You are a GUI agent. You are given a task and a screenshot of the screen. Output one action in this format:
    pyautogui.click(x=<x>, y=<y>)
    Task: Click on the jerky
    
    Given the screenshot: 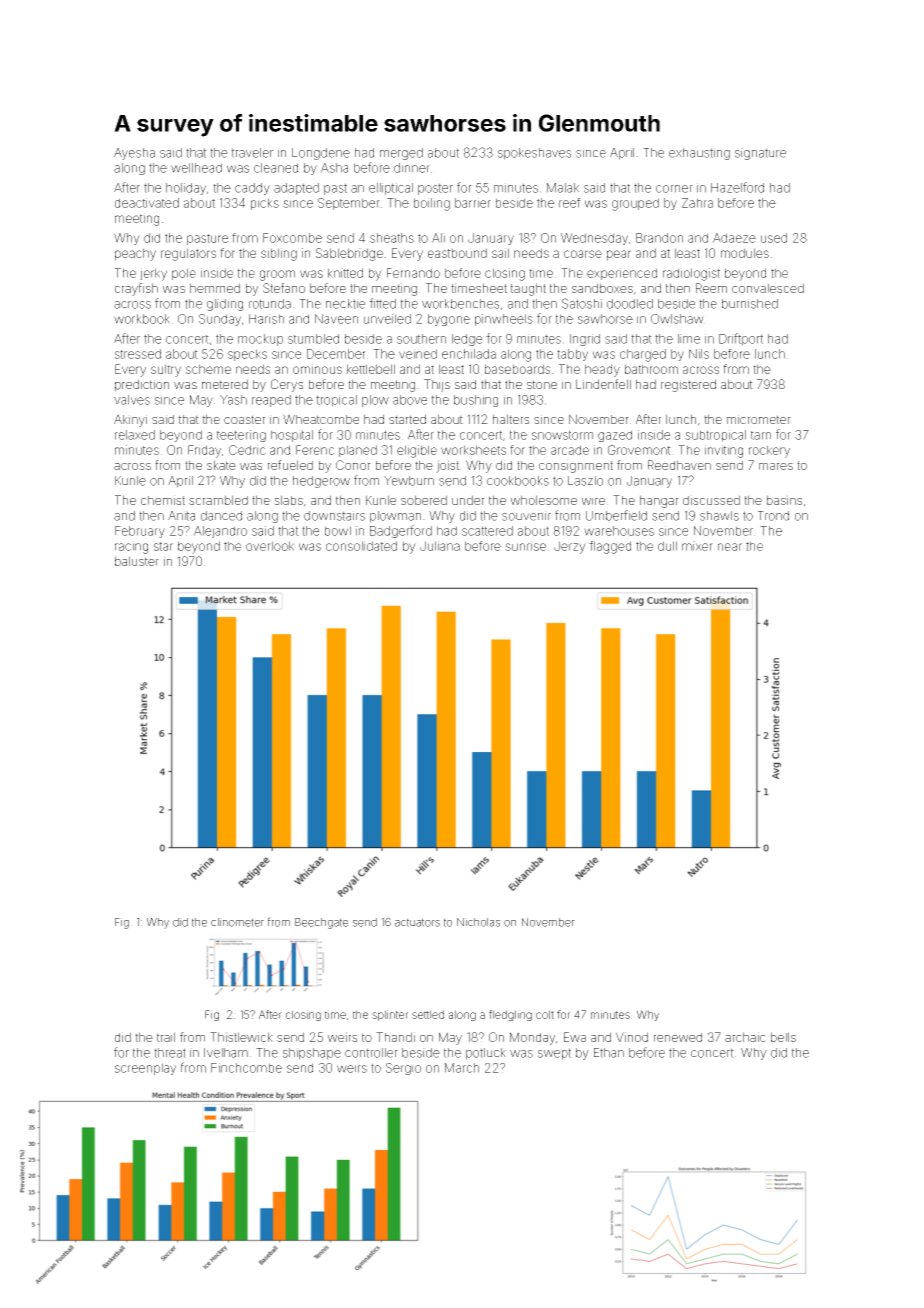 What is the action you would take?
    pyautogui.click(x=153, y=274)
